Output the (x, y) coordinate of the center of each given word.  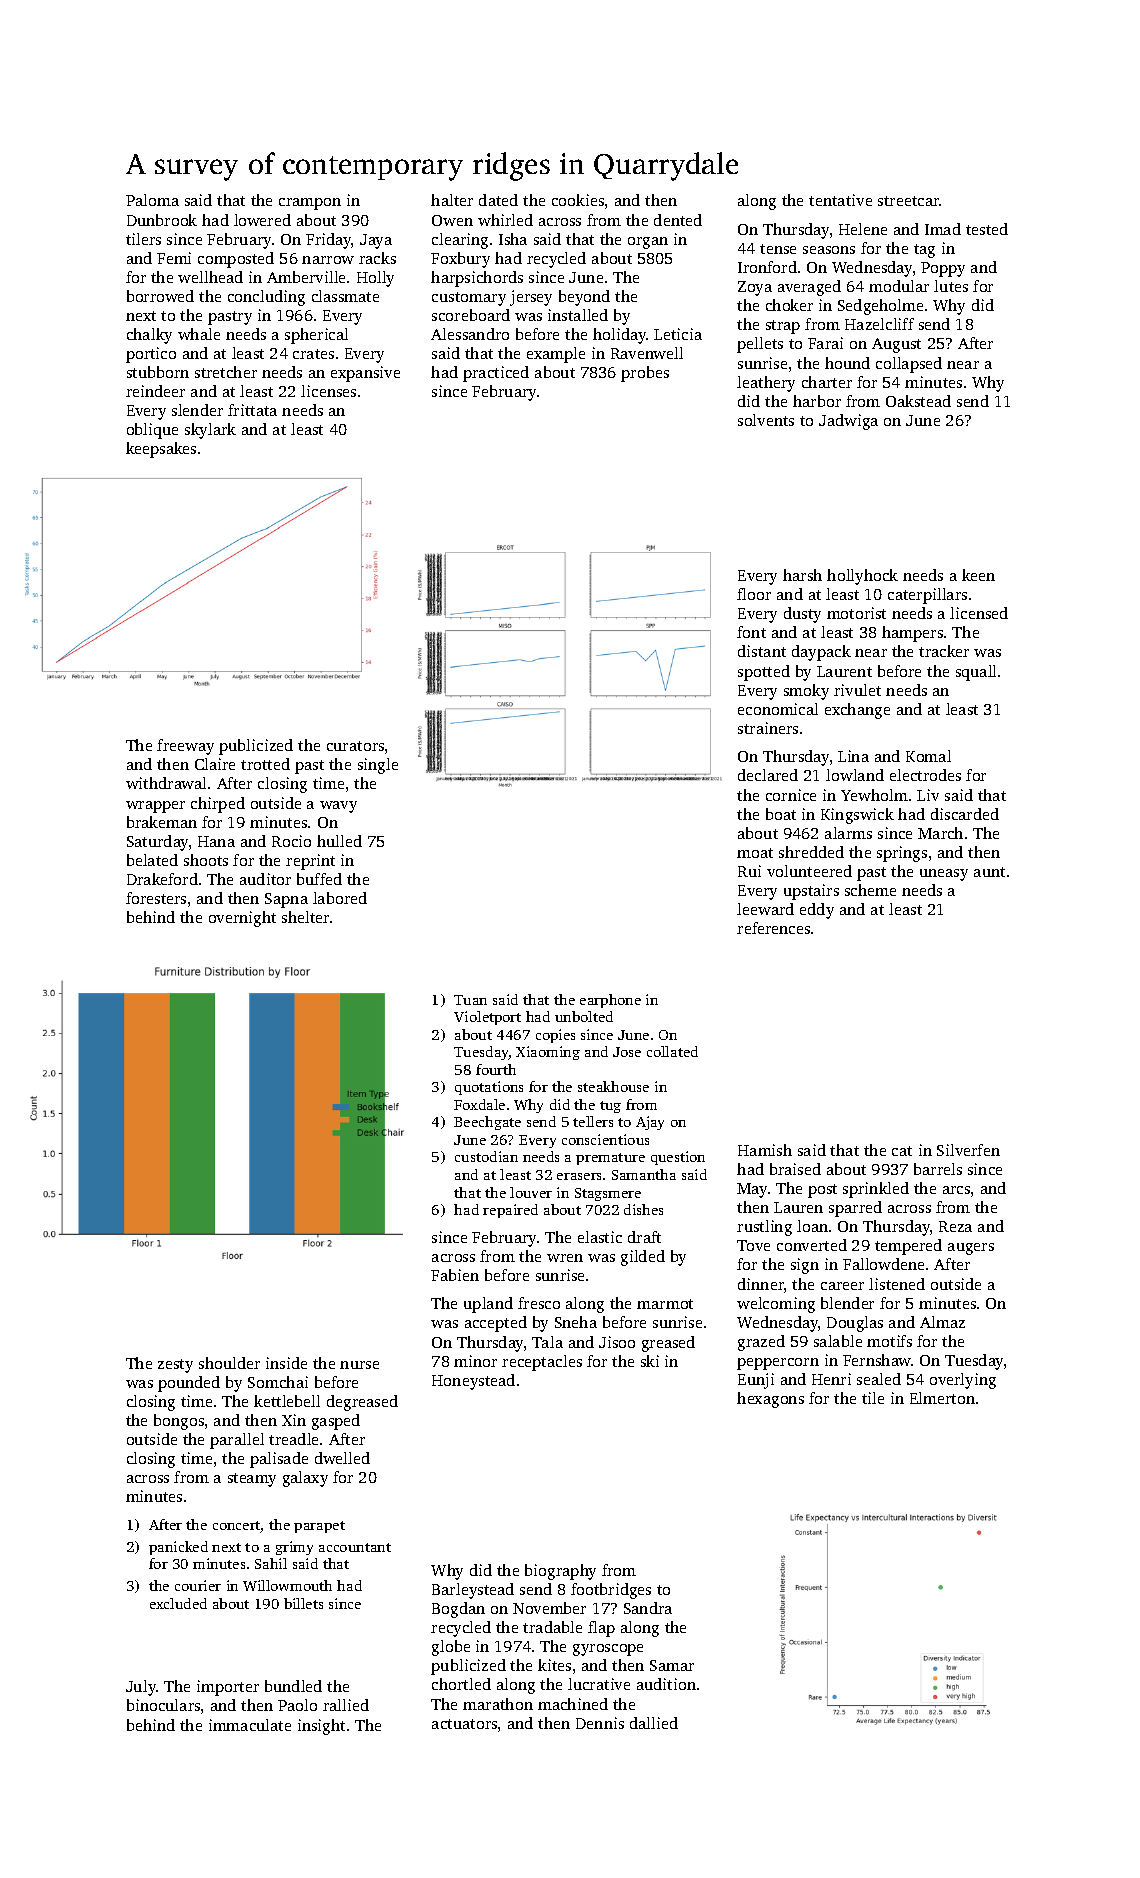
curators (355, 746)
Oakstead (918, 401)
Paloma (152, 200)
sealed (879, 1379)
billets (303, 1603)
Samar (672, 1665)
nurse (359, 1365)
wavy (338, 807)
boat (781, 814)
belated (152, 860)
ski (650, 1361)
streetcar (909, 201)
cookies (578, 200)
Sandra (648, 1608)
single (378, 766)
